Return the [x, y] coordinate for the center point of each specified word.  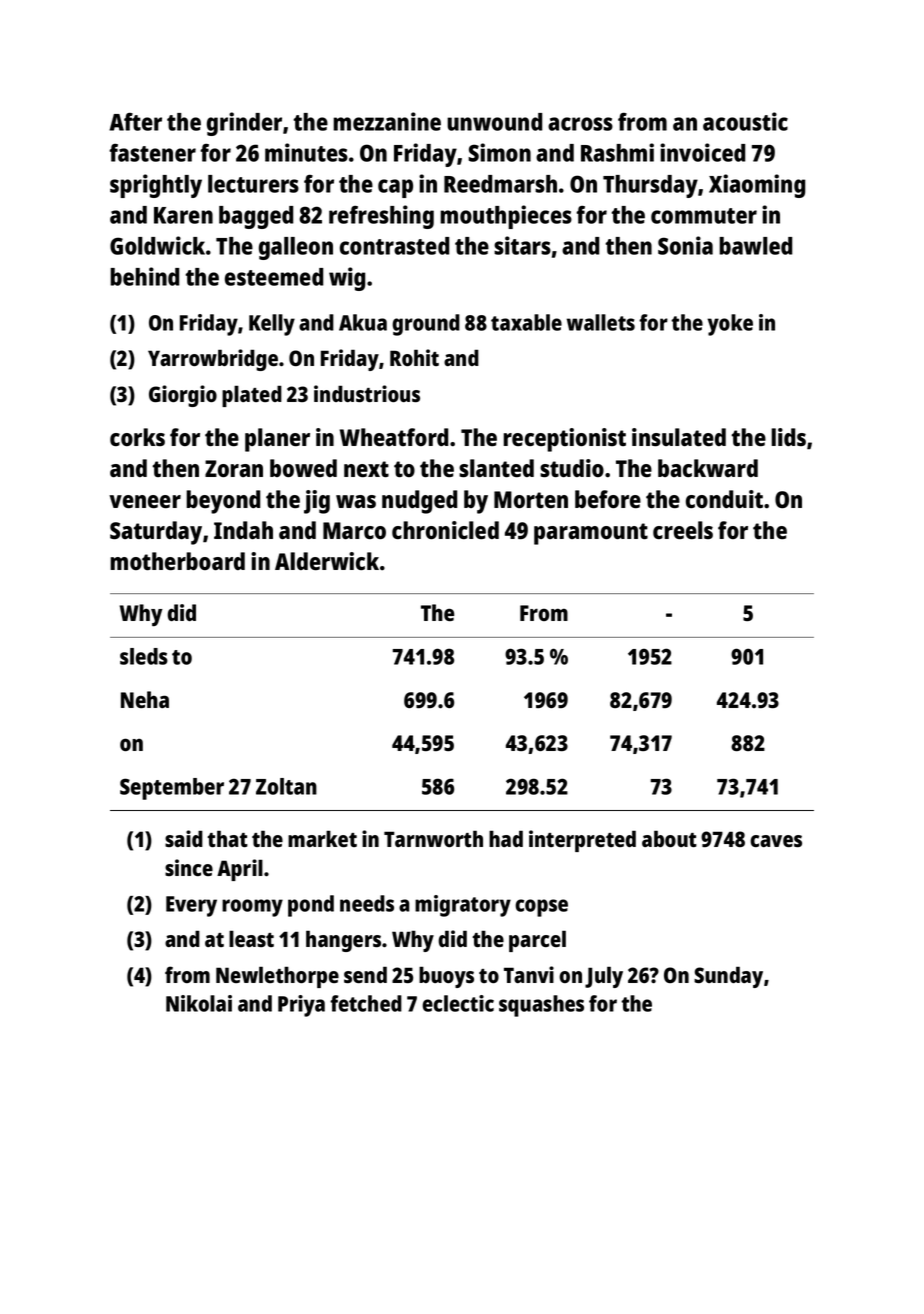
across [580, 124]
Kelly [272, 325]
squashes [541, 1006]
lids [788, 437]
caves [776, 841]
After [135, 122]
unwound [494, 122]
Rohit [414, 357]
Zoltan [286, 786]
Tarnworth [433, 839]
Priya [301, 1006]
